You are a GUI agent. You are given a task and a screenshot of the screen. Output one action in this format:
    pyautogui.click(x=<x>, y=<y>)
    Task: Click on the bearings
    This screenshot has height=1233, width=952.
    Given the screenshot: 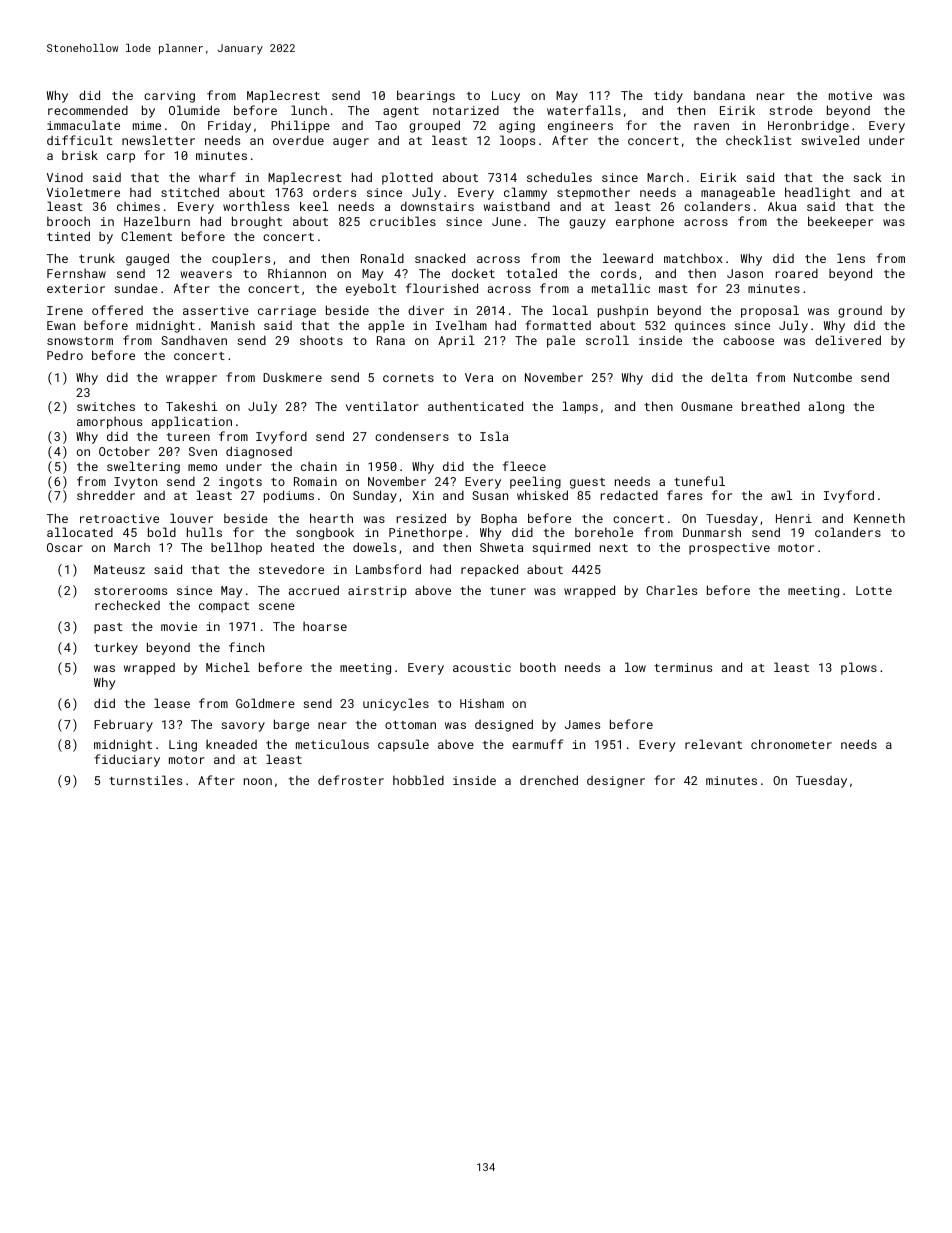 What is the action you would take?
    pyautogui.click(x=426, y=96)
